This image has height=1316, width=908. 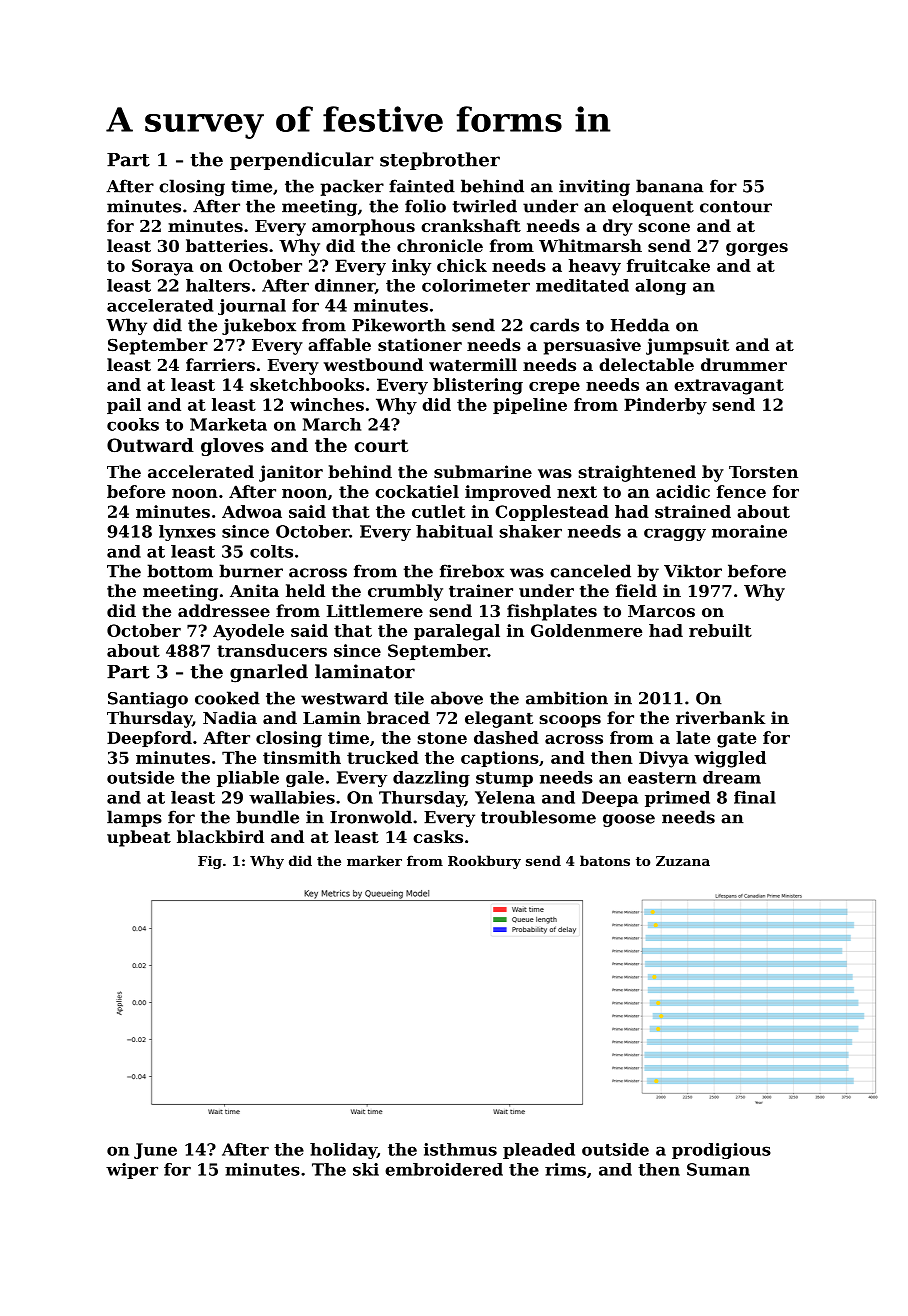 I want to click on ski, so click(x=366, y=1169).
